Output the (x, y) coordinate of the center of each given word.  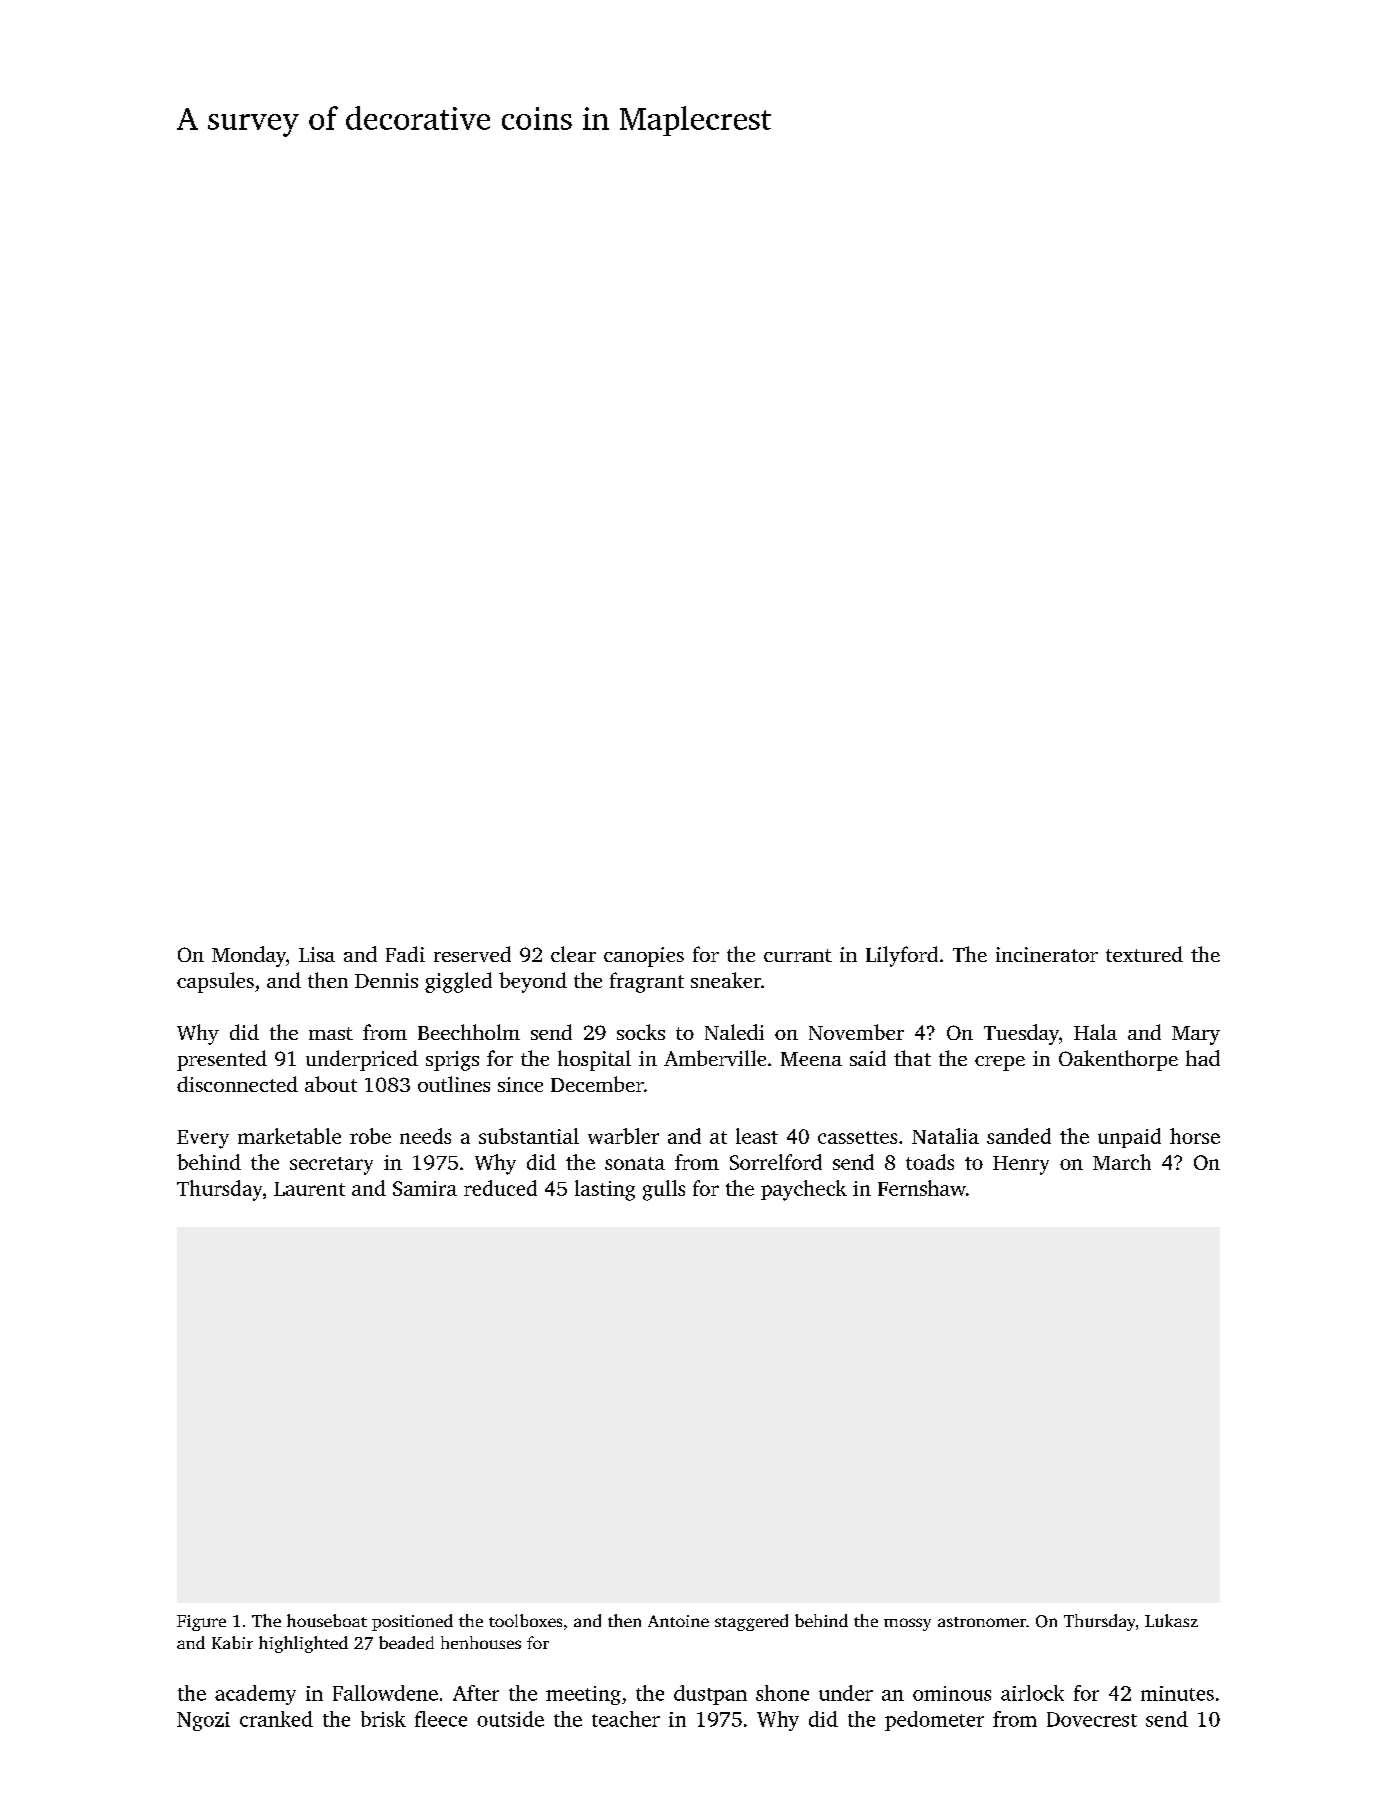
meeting (583, 1695)
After (476, 1693)
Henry (1021, 1165)
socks (641, 1032)
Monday (249, 956)
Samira (425, 1188)
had (1203, 1058)
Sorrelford (776, 1162)
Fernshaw (922, 1188)
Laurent (309, 1189)
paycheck (804, 1190)
